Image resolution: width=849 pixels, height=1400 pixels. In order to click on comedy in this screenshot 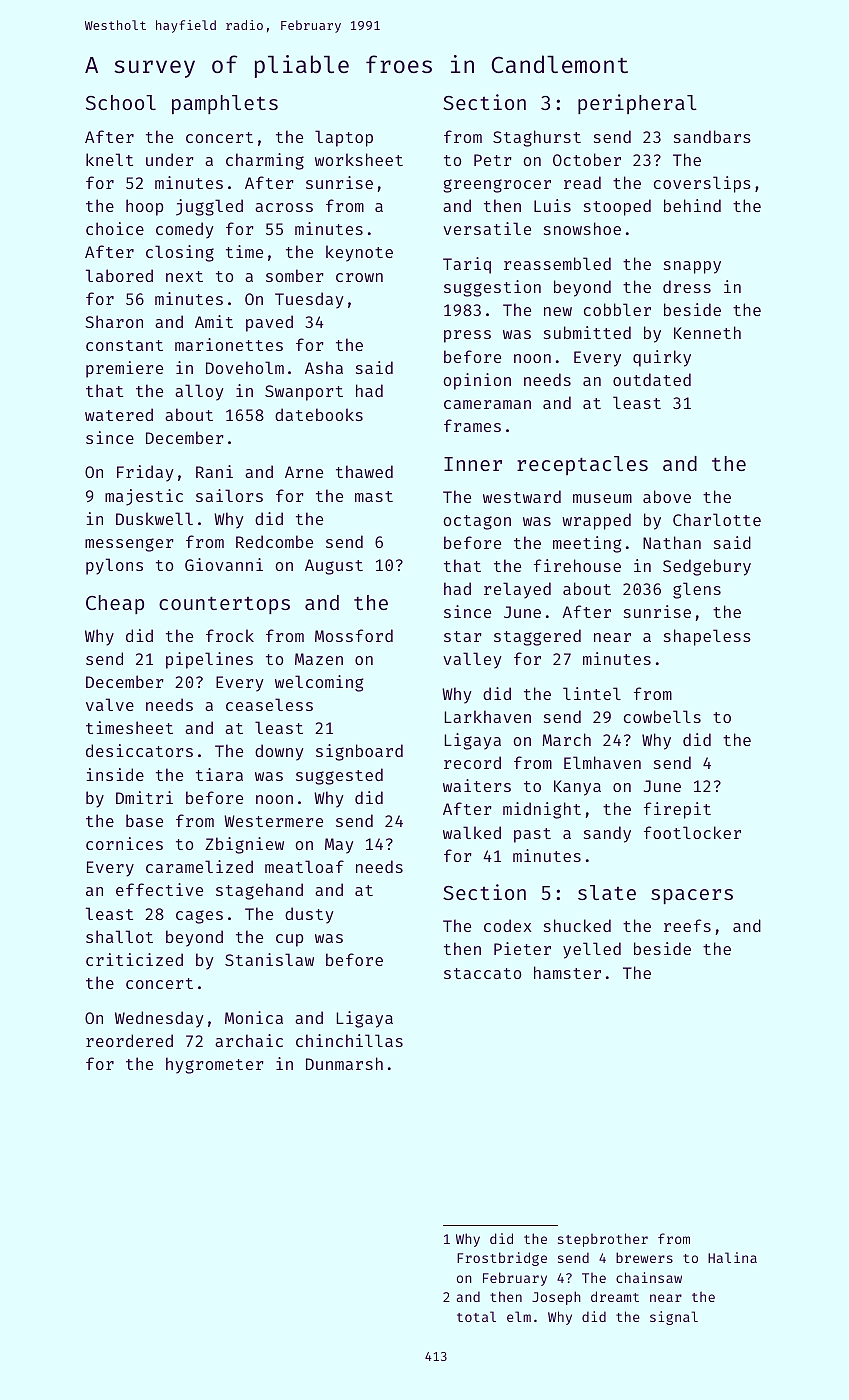, I will do `click(185, 230)`.
